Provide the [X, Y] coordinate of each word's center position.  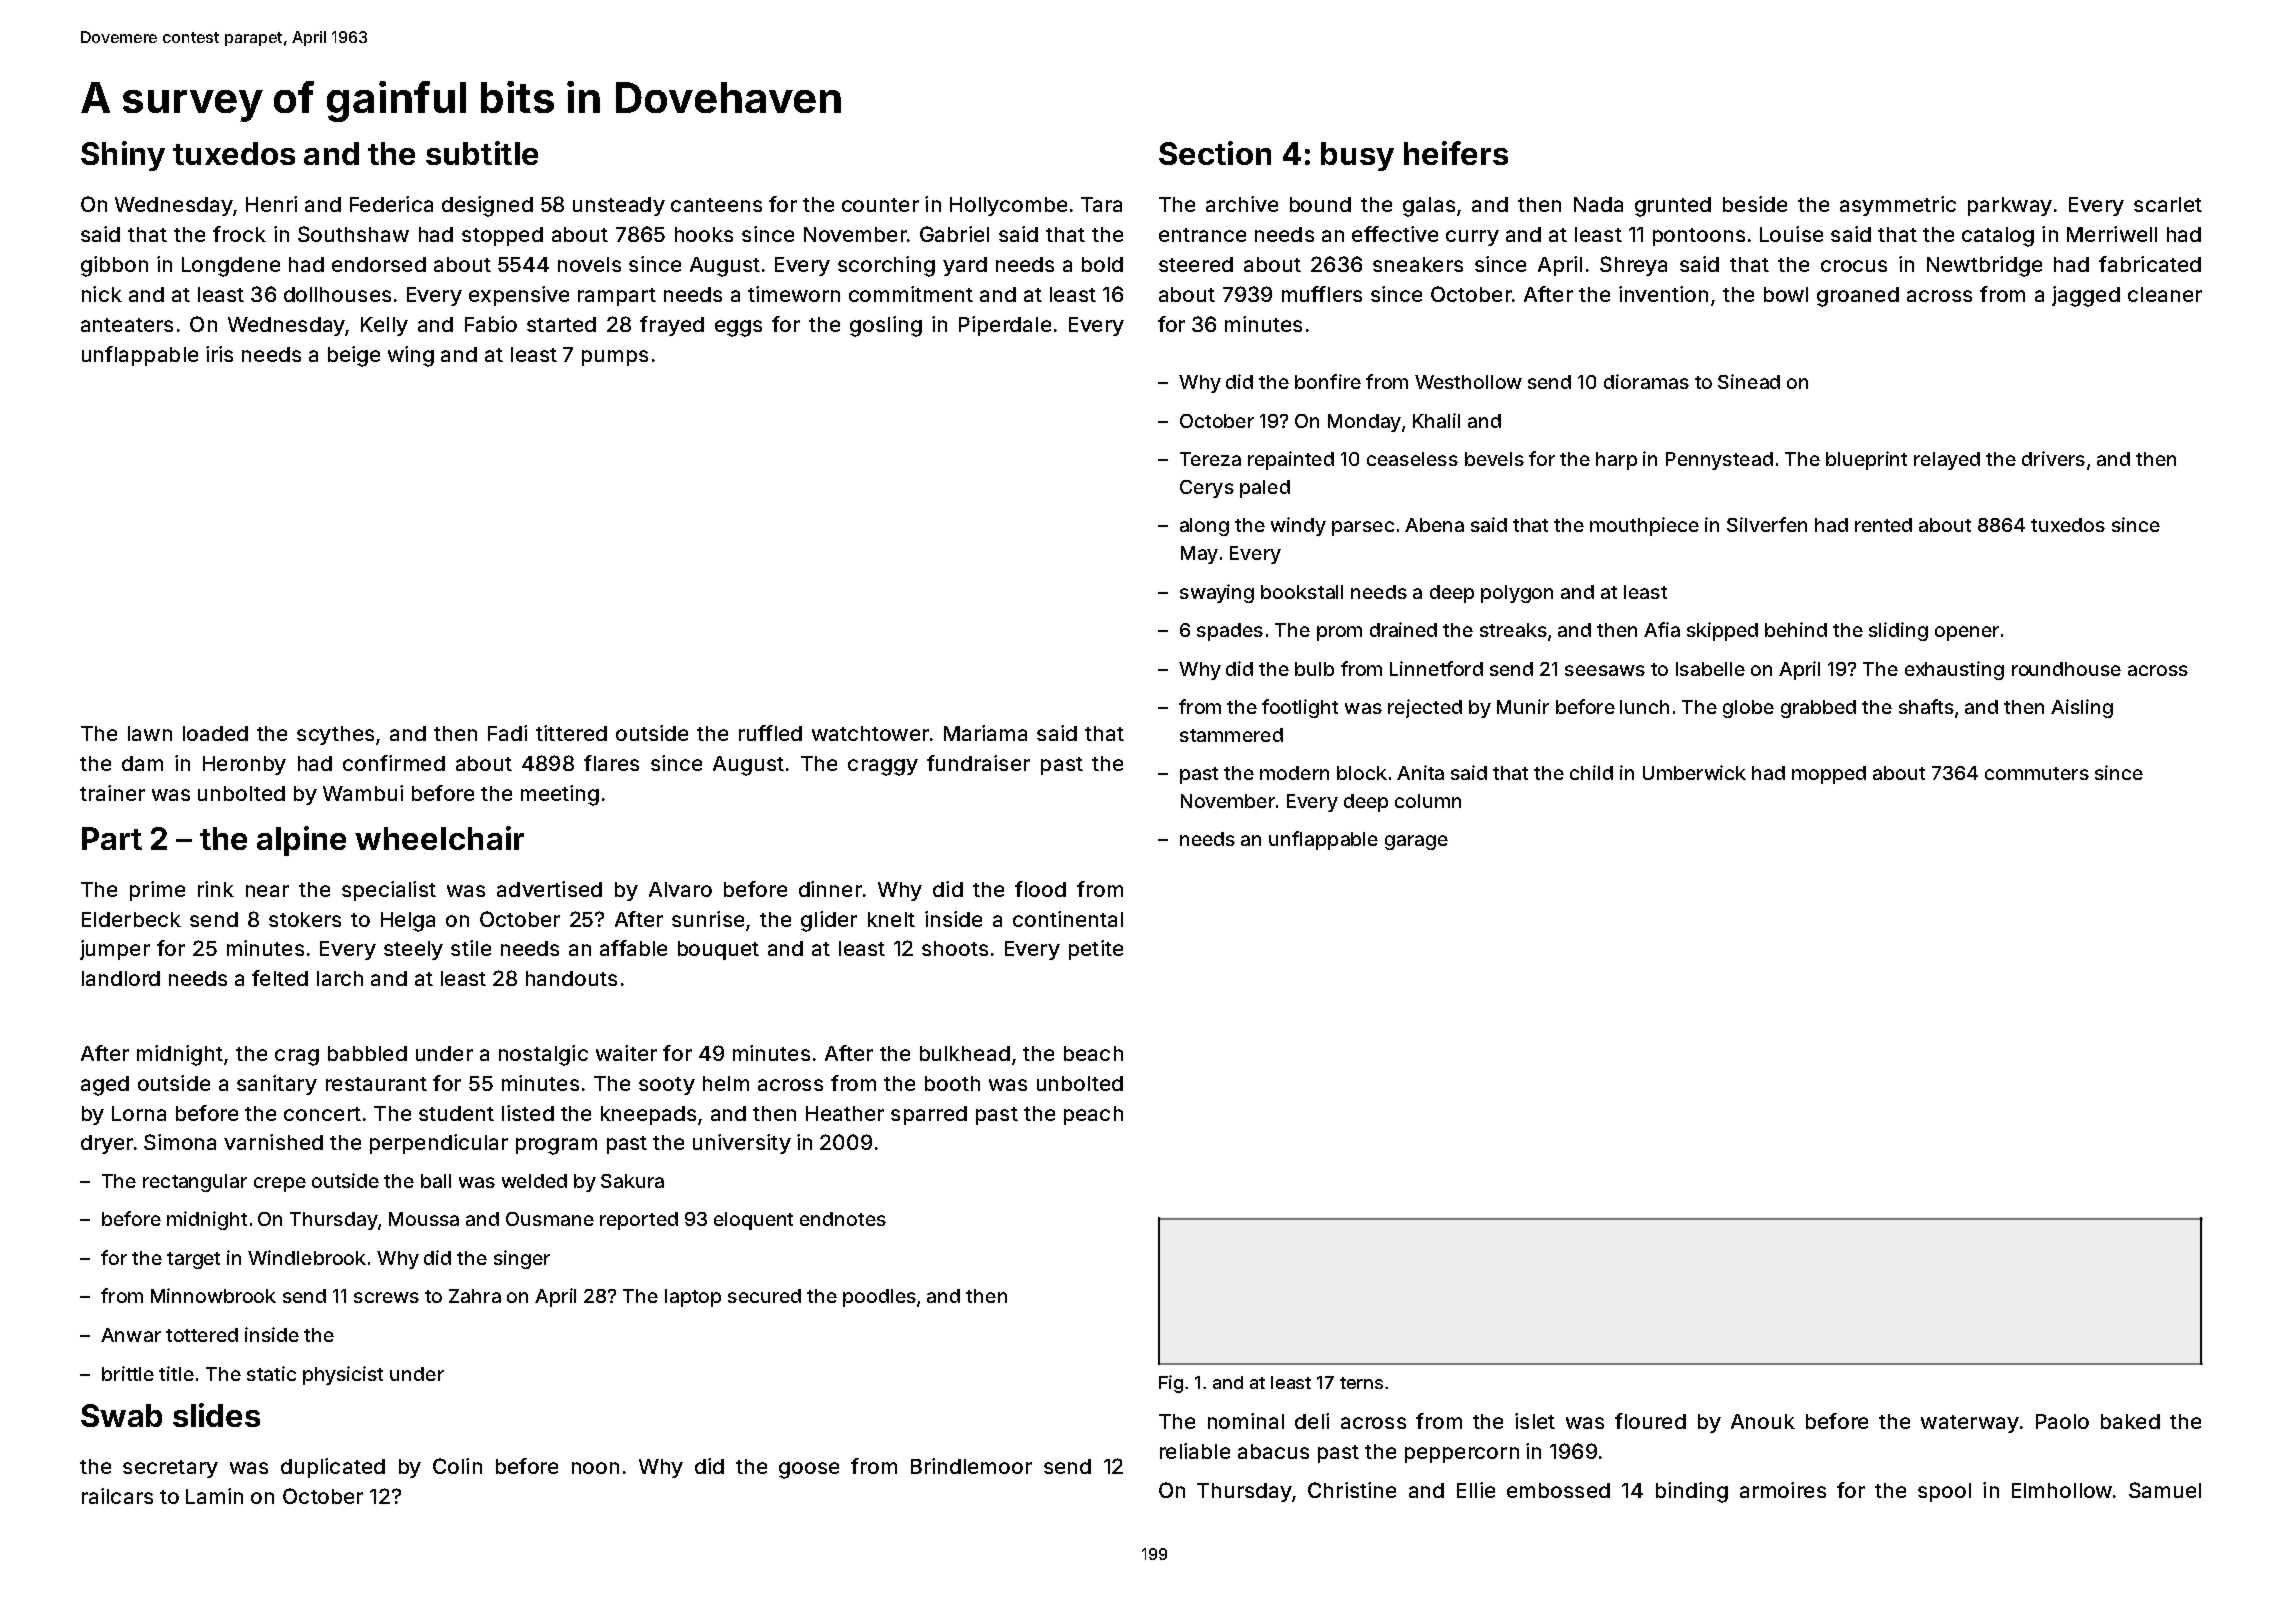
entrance [1202, 235]
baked [2130, 1421]
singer [522, 1259]
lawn [150, 733]
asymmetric [1898, 206]
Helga [408, 922]
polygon [1517, 594]
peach [1093, 1115]
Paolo [2062, 1421]
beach [1093, 1053]
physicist [343, 1375]
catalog [1998, 237]
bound [1320, 204]
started [561, 324]
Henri [271, 204]
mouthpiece [1644, 526]
